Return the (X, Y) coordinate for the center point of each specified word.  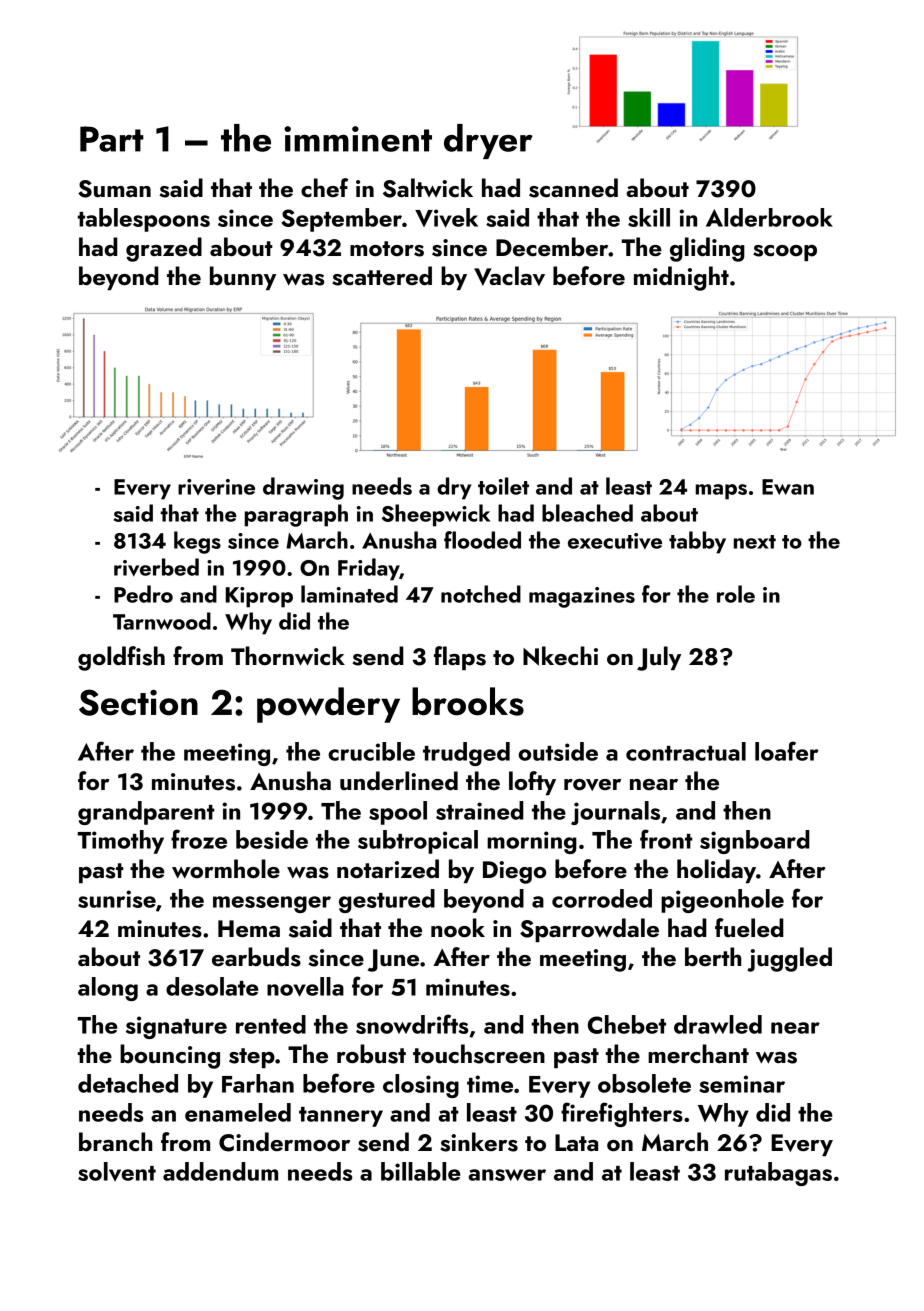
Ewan (788, 487)
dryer (488, 141)
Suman (114, 189)
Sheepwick (436, 515)
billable (421, 1171)
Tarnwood (162, 621)
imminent (358, 139)
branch (115, 1141)
